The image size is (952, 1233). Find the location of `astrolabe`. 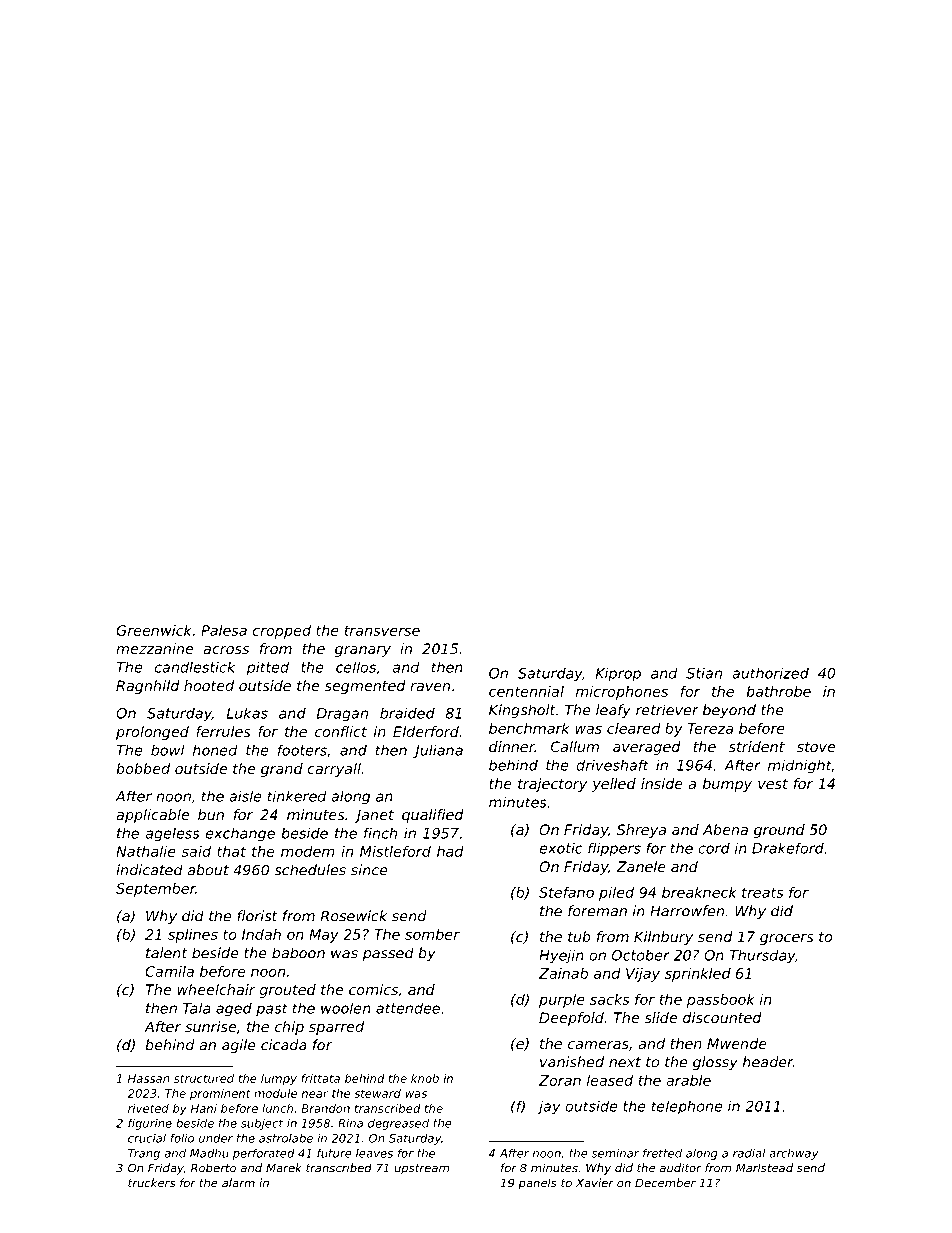

astrolabe is located at coordinates (286, 1138).
